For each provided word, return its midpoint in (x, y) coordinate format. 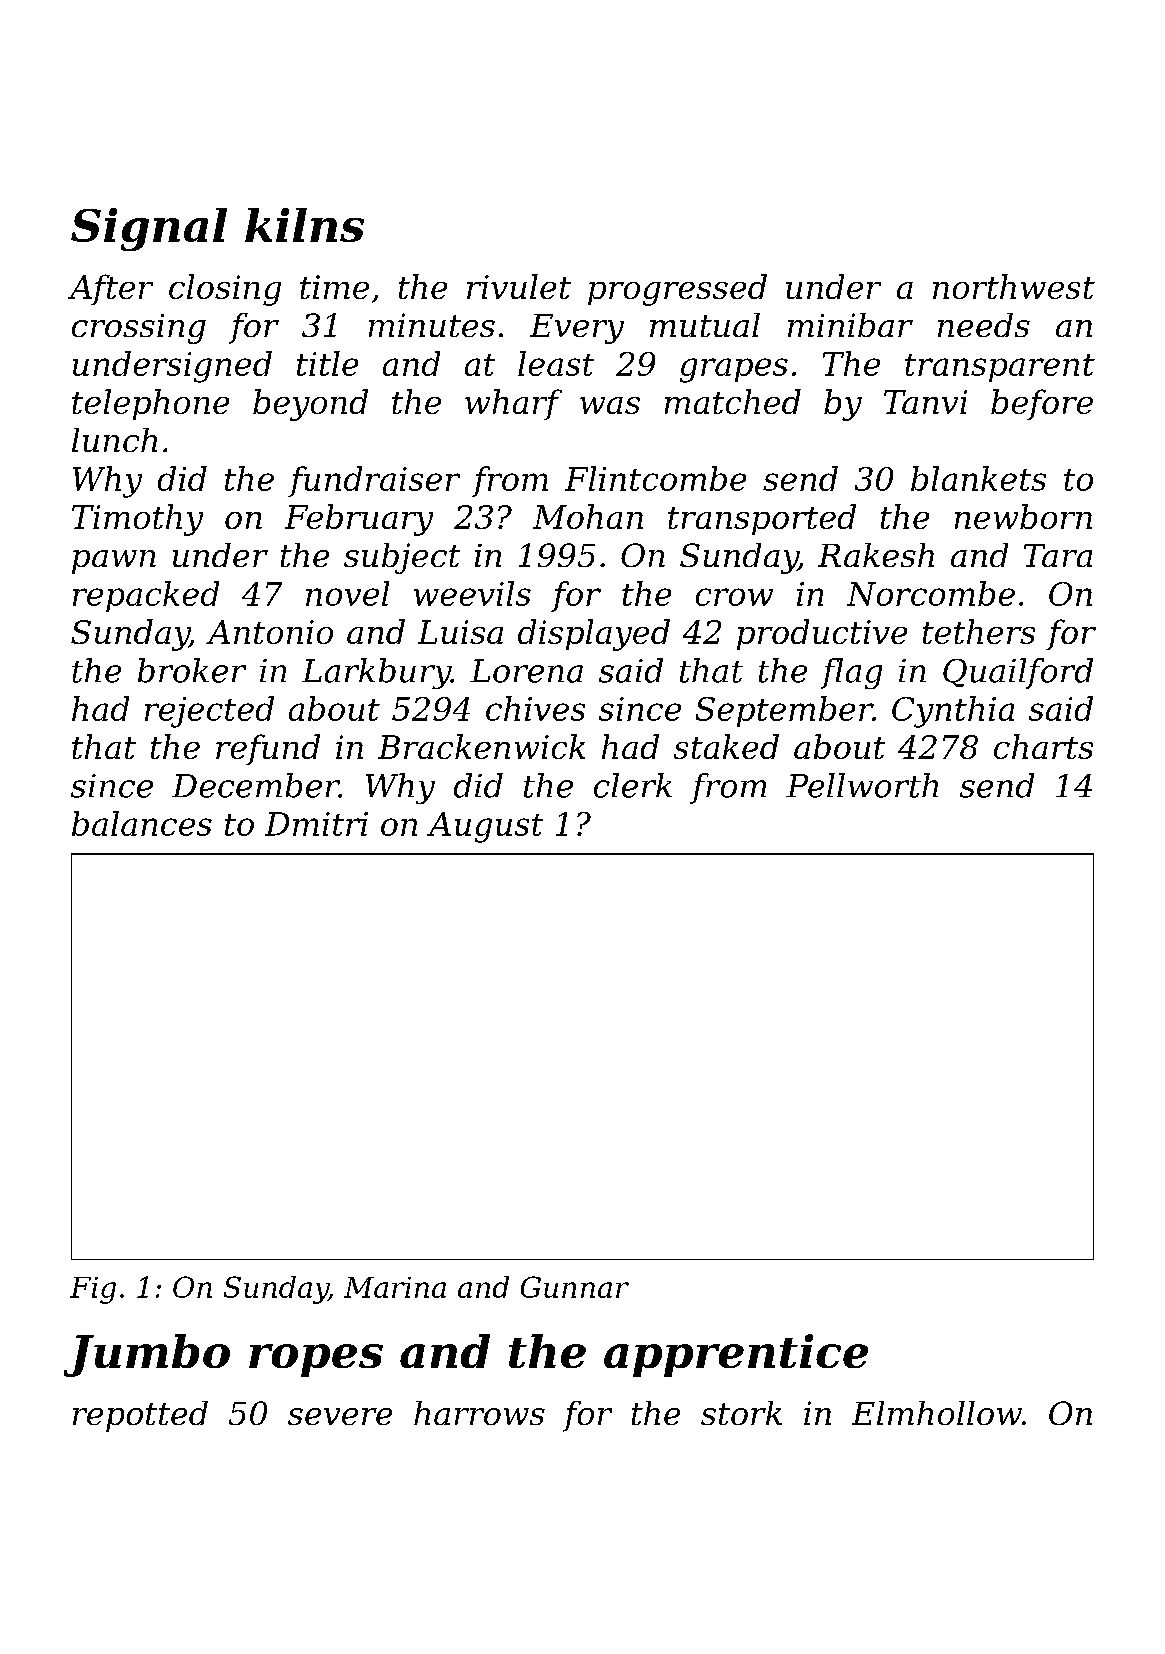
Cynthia (953, 712)
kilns (304, 225)
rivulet (519, 286)
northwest (1014, 286)
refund (268, 749)
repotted (140, 1416)
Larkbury (376, 673)
